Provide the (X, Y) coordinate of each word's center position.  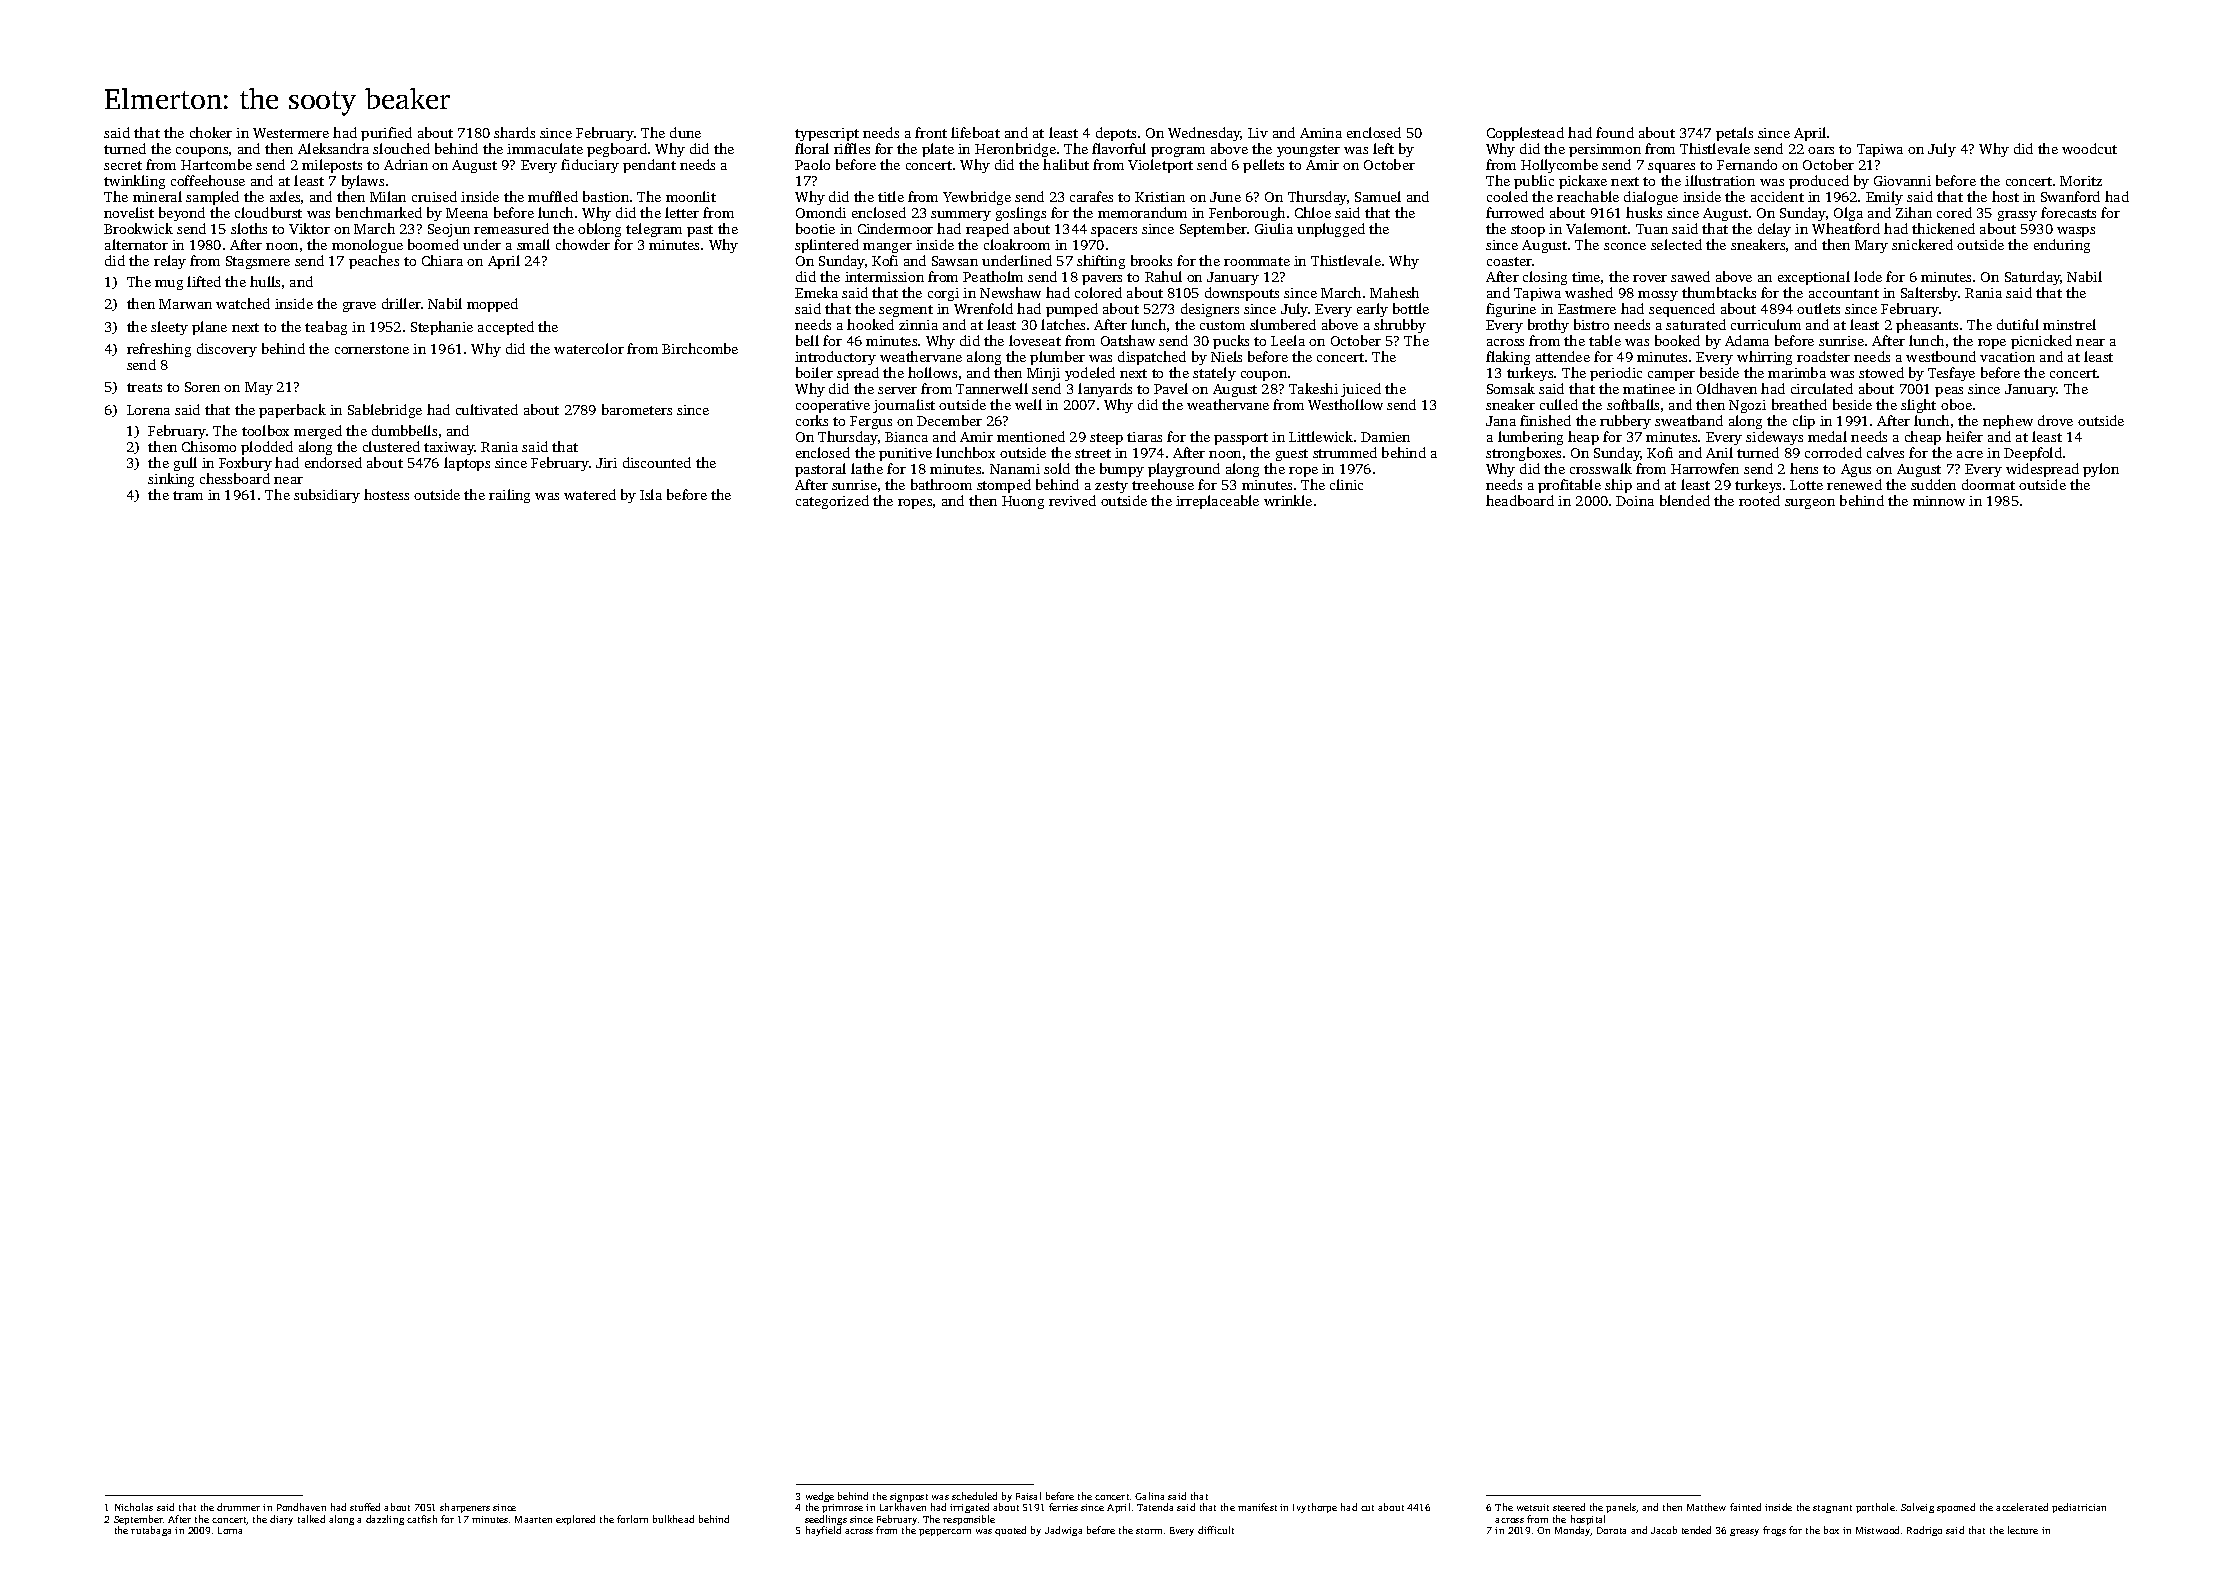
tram (188, 495)
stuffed (365, 1507)
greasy (1744, 1532)
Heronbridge (1015, 150)
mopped (492, 305)
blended (1685, 500)
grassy (2017, 216)
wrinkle (1288, 500)
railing (509, 496)
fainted (1745, 1507)
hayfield (823, 1531)
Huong (1023, 502)
